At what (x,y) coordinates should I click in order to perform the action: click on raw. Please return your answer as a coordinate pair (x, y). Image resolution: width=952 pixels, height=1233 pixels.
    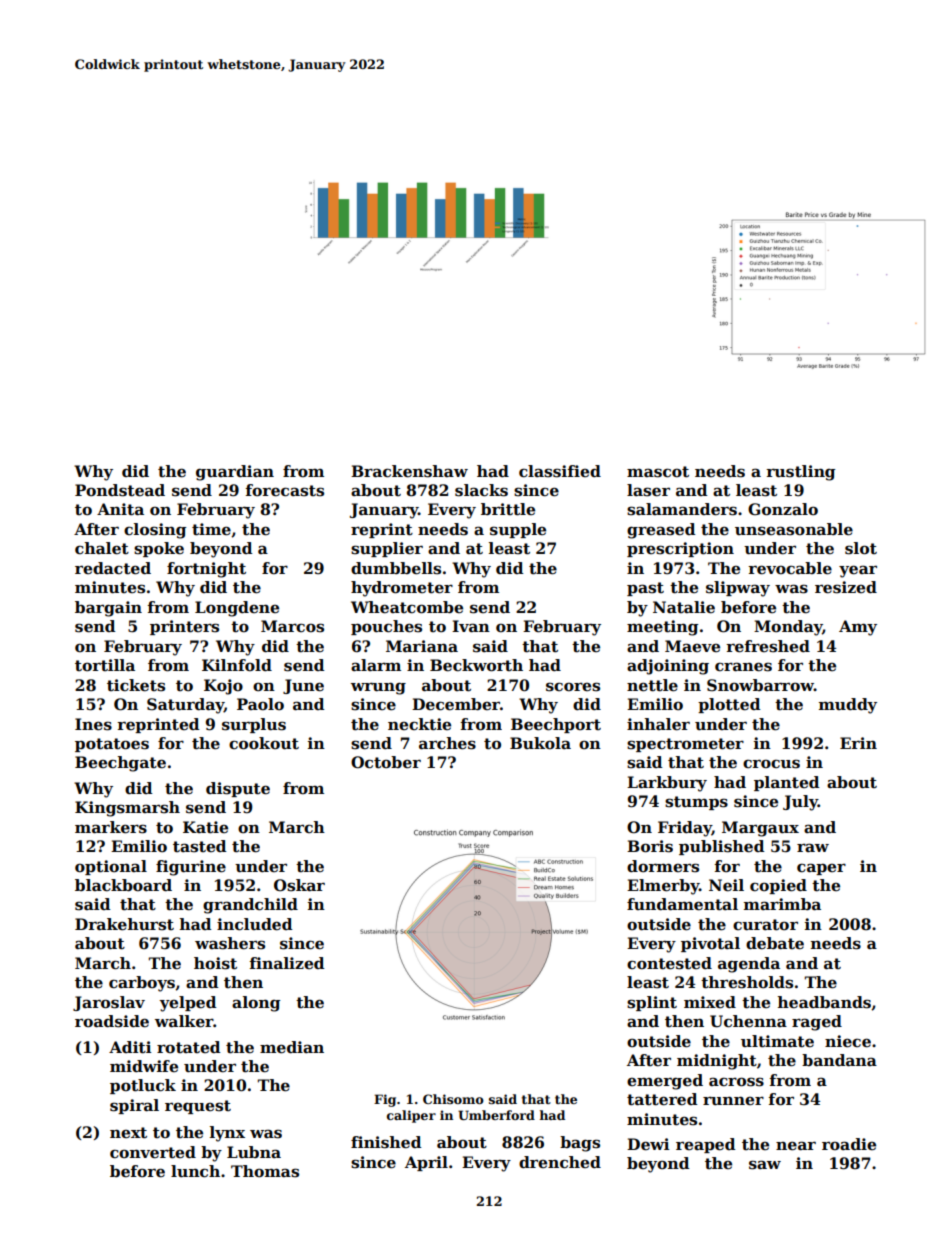
    Looking at the image, I should click on (813, 847).
